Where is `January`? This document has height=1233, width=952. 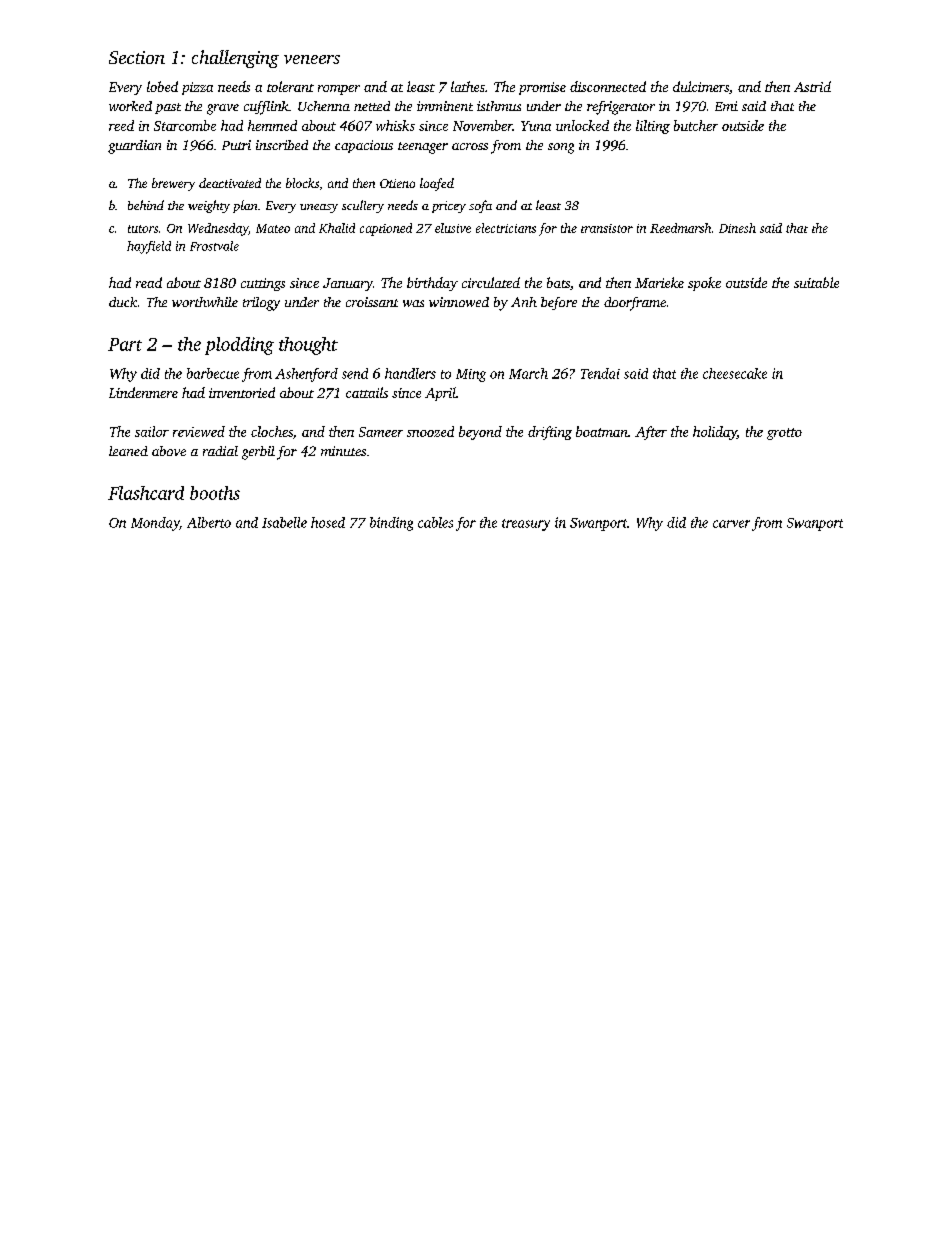 January is located at coordinates (348, 284).
